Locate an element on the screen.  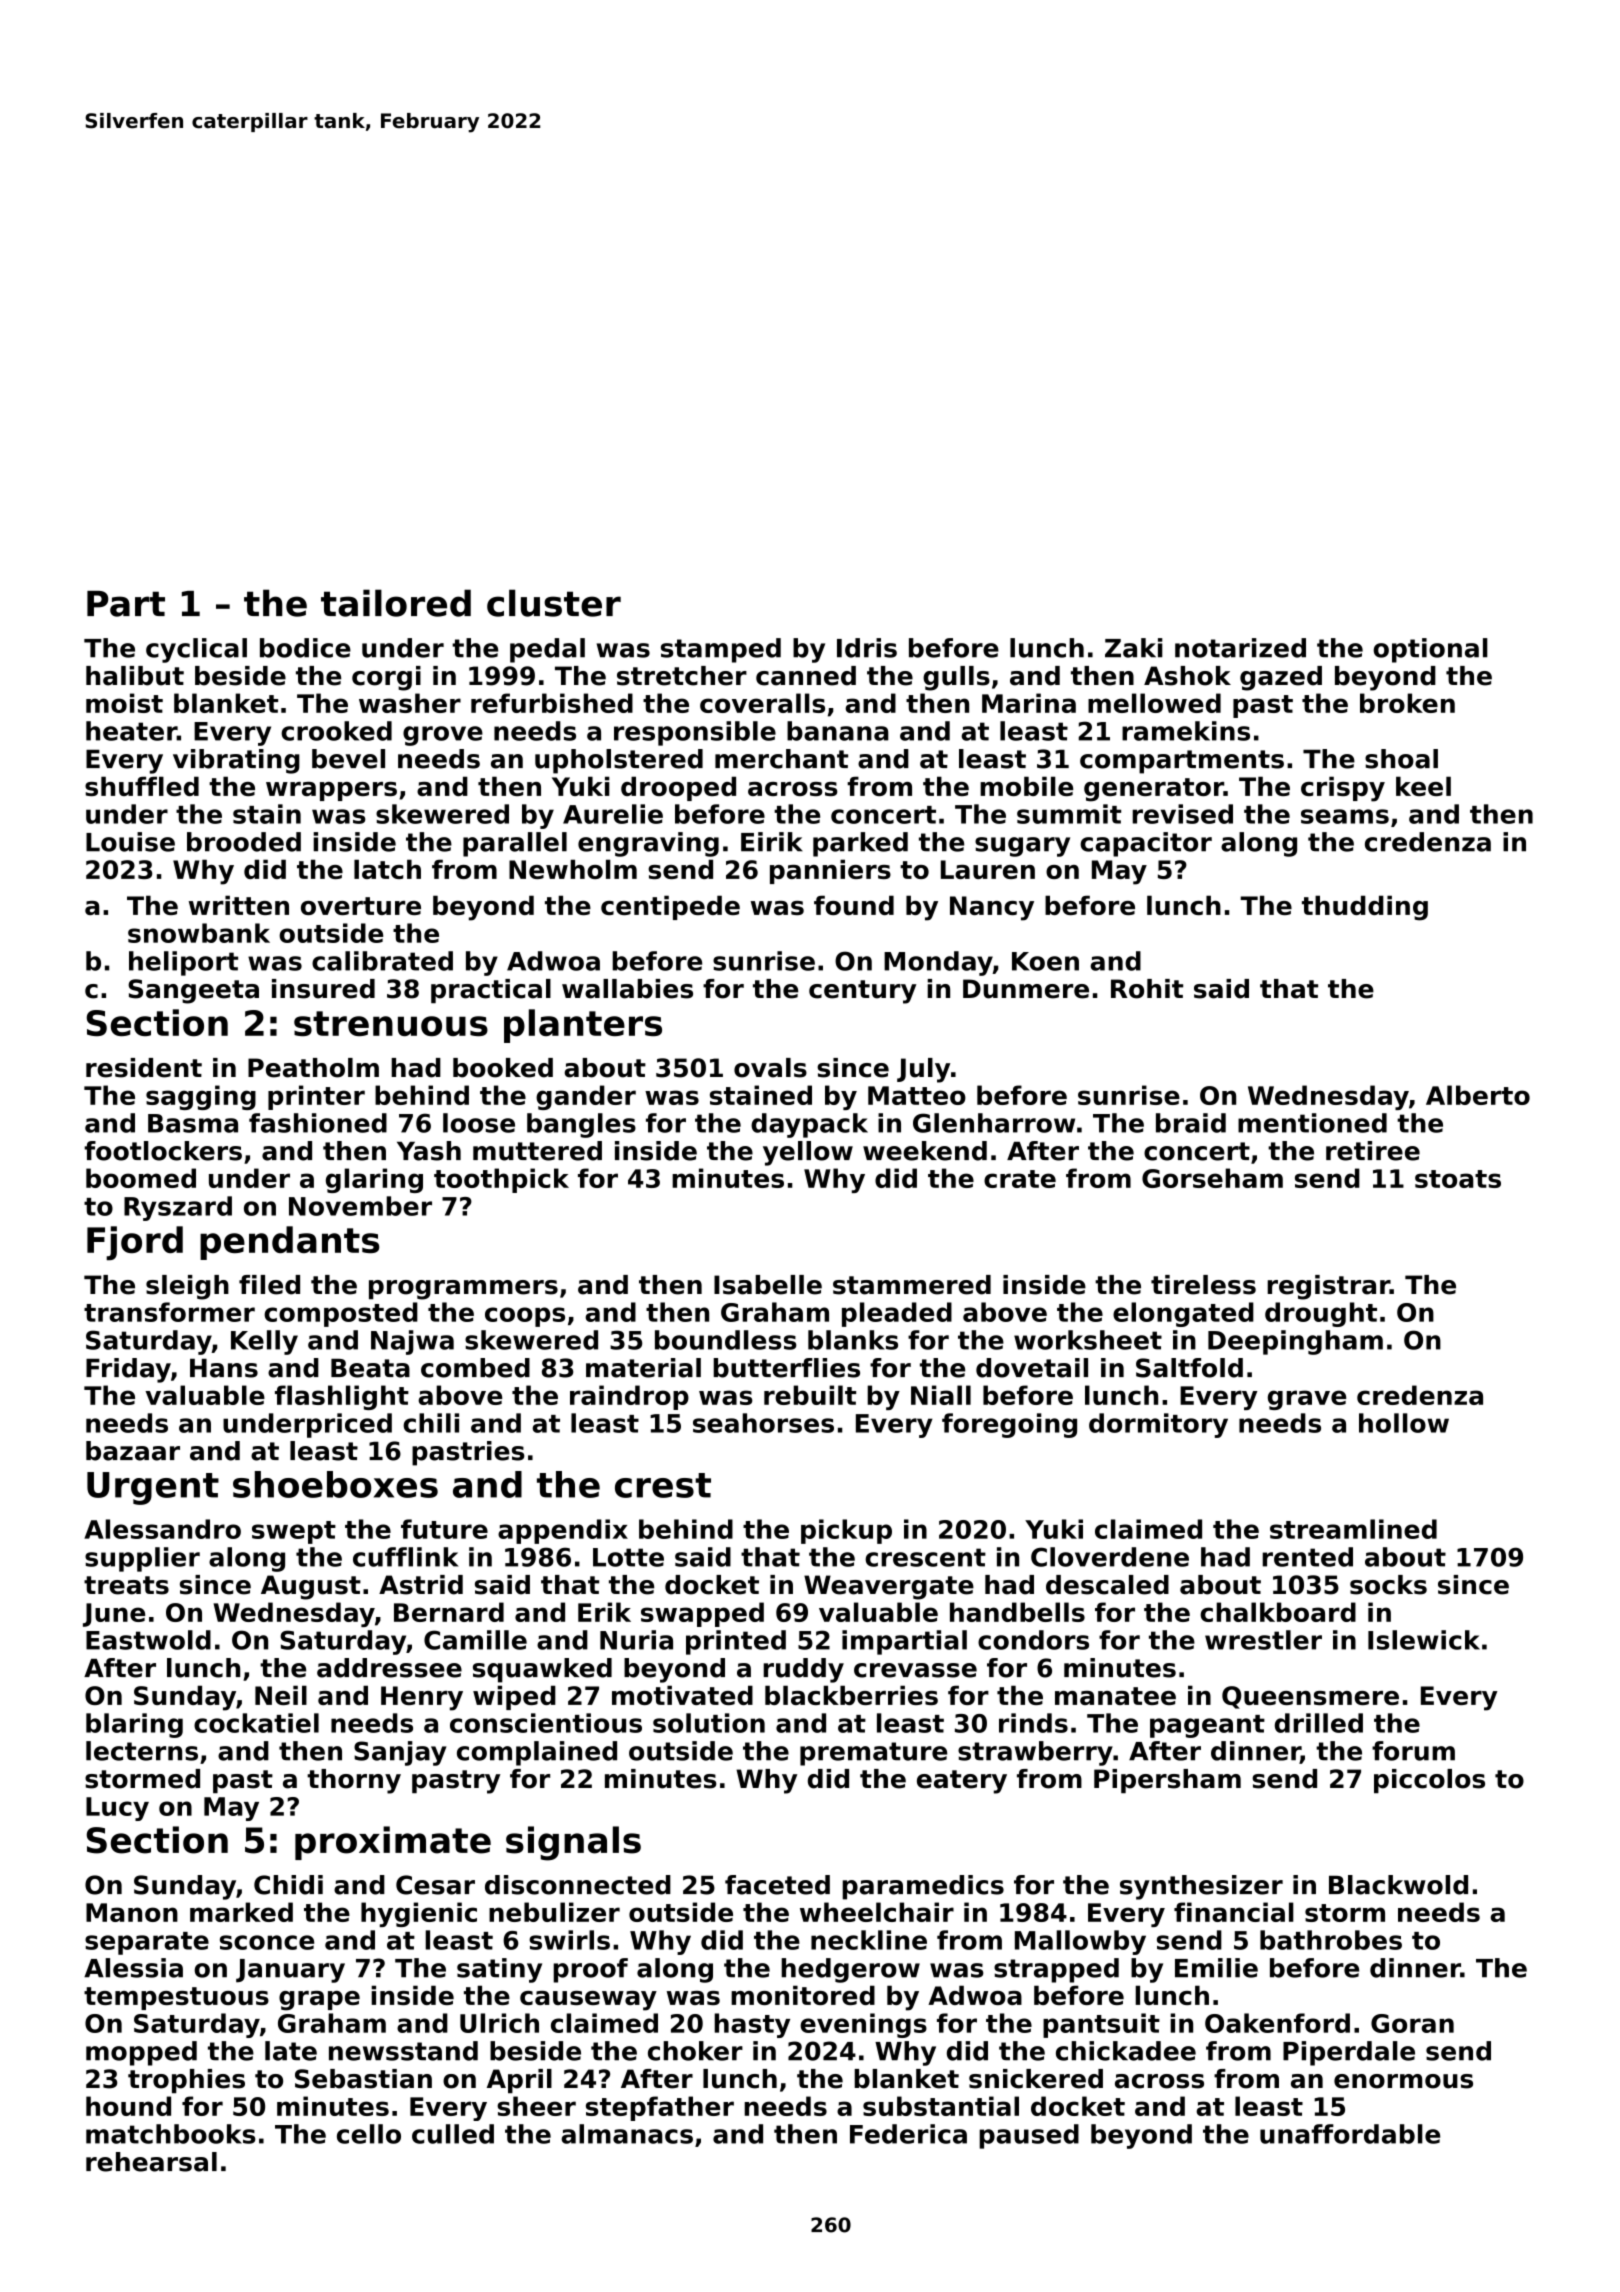
parked is located at coordinates (860, 844).
